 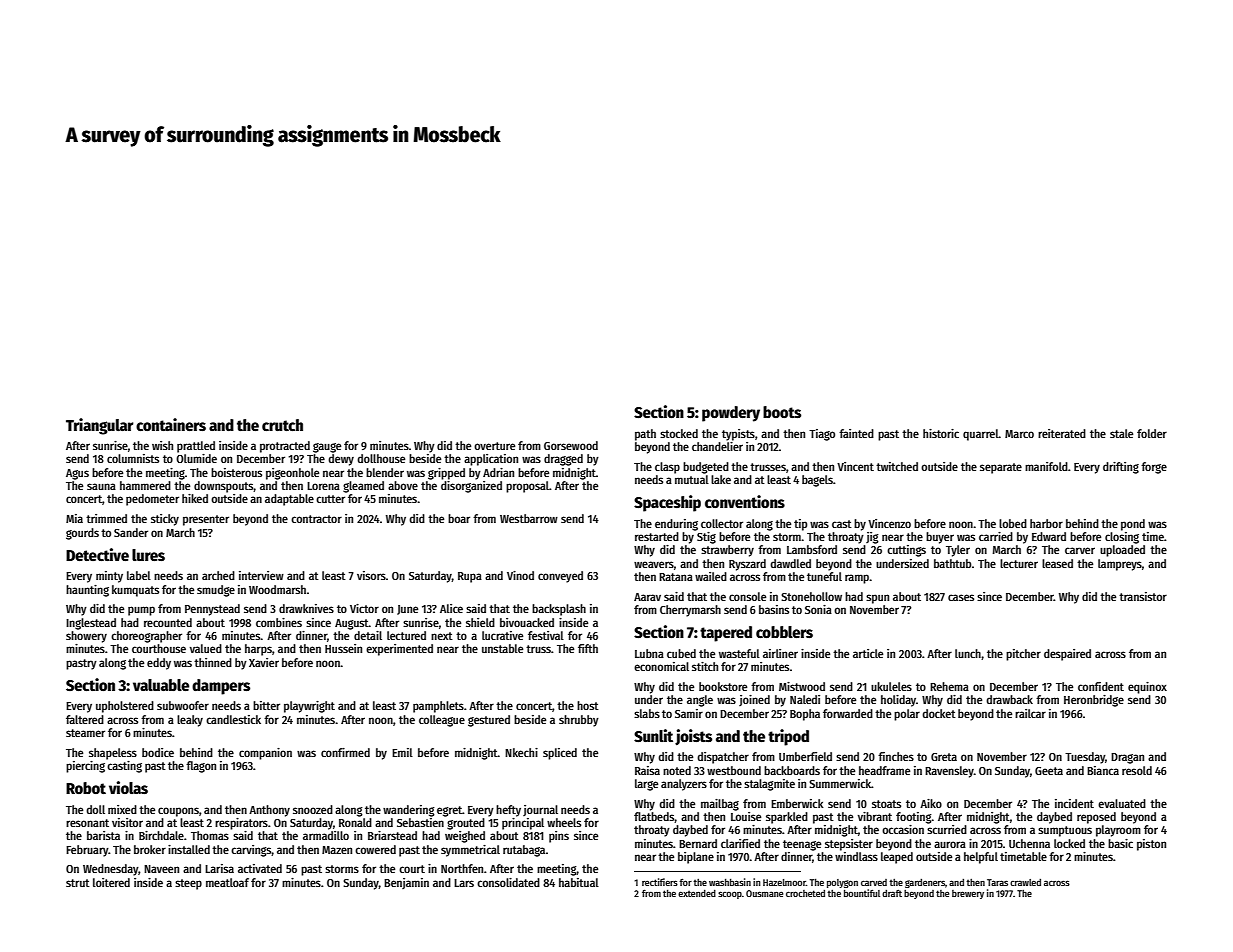 What do you see at coordinates (931, 803) in the screenshot?
I see `Aiko` at bounding box center [931, 803].
